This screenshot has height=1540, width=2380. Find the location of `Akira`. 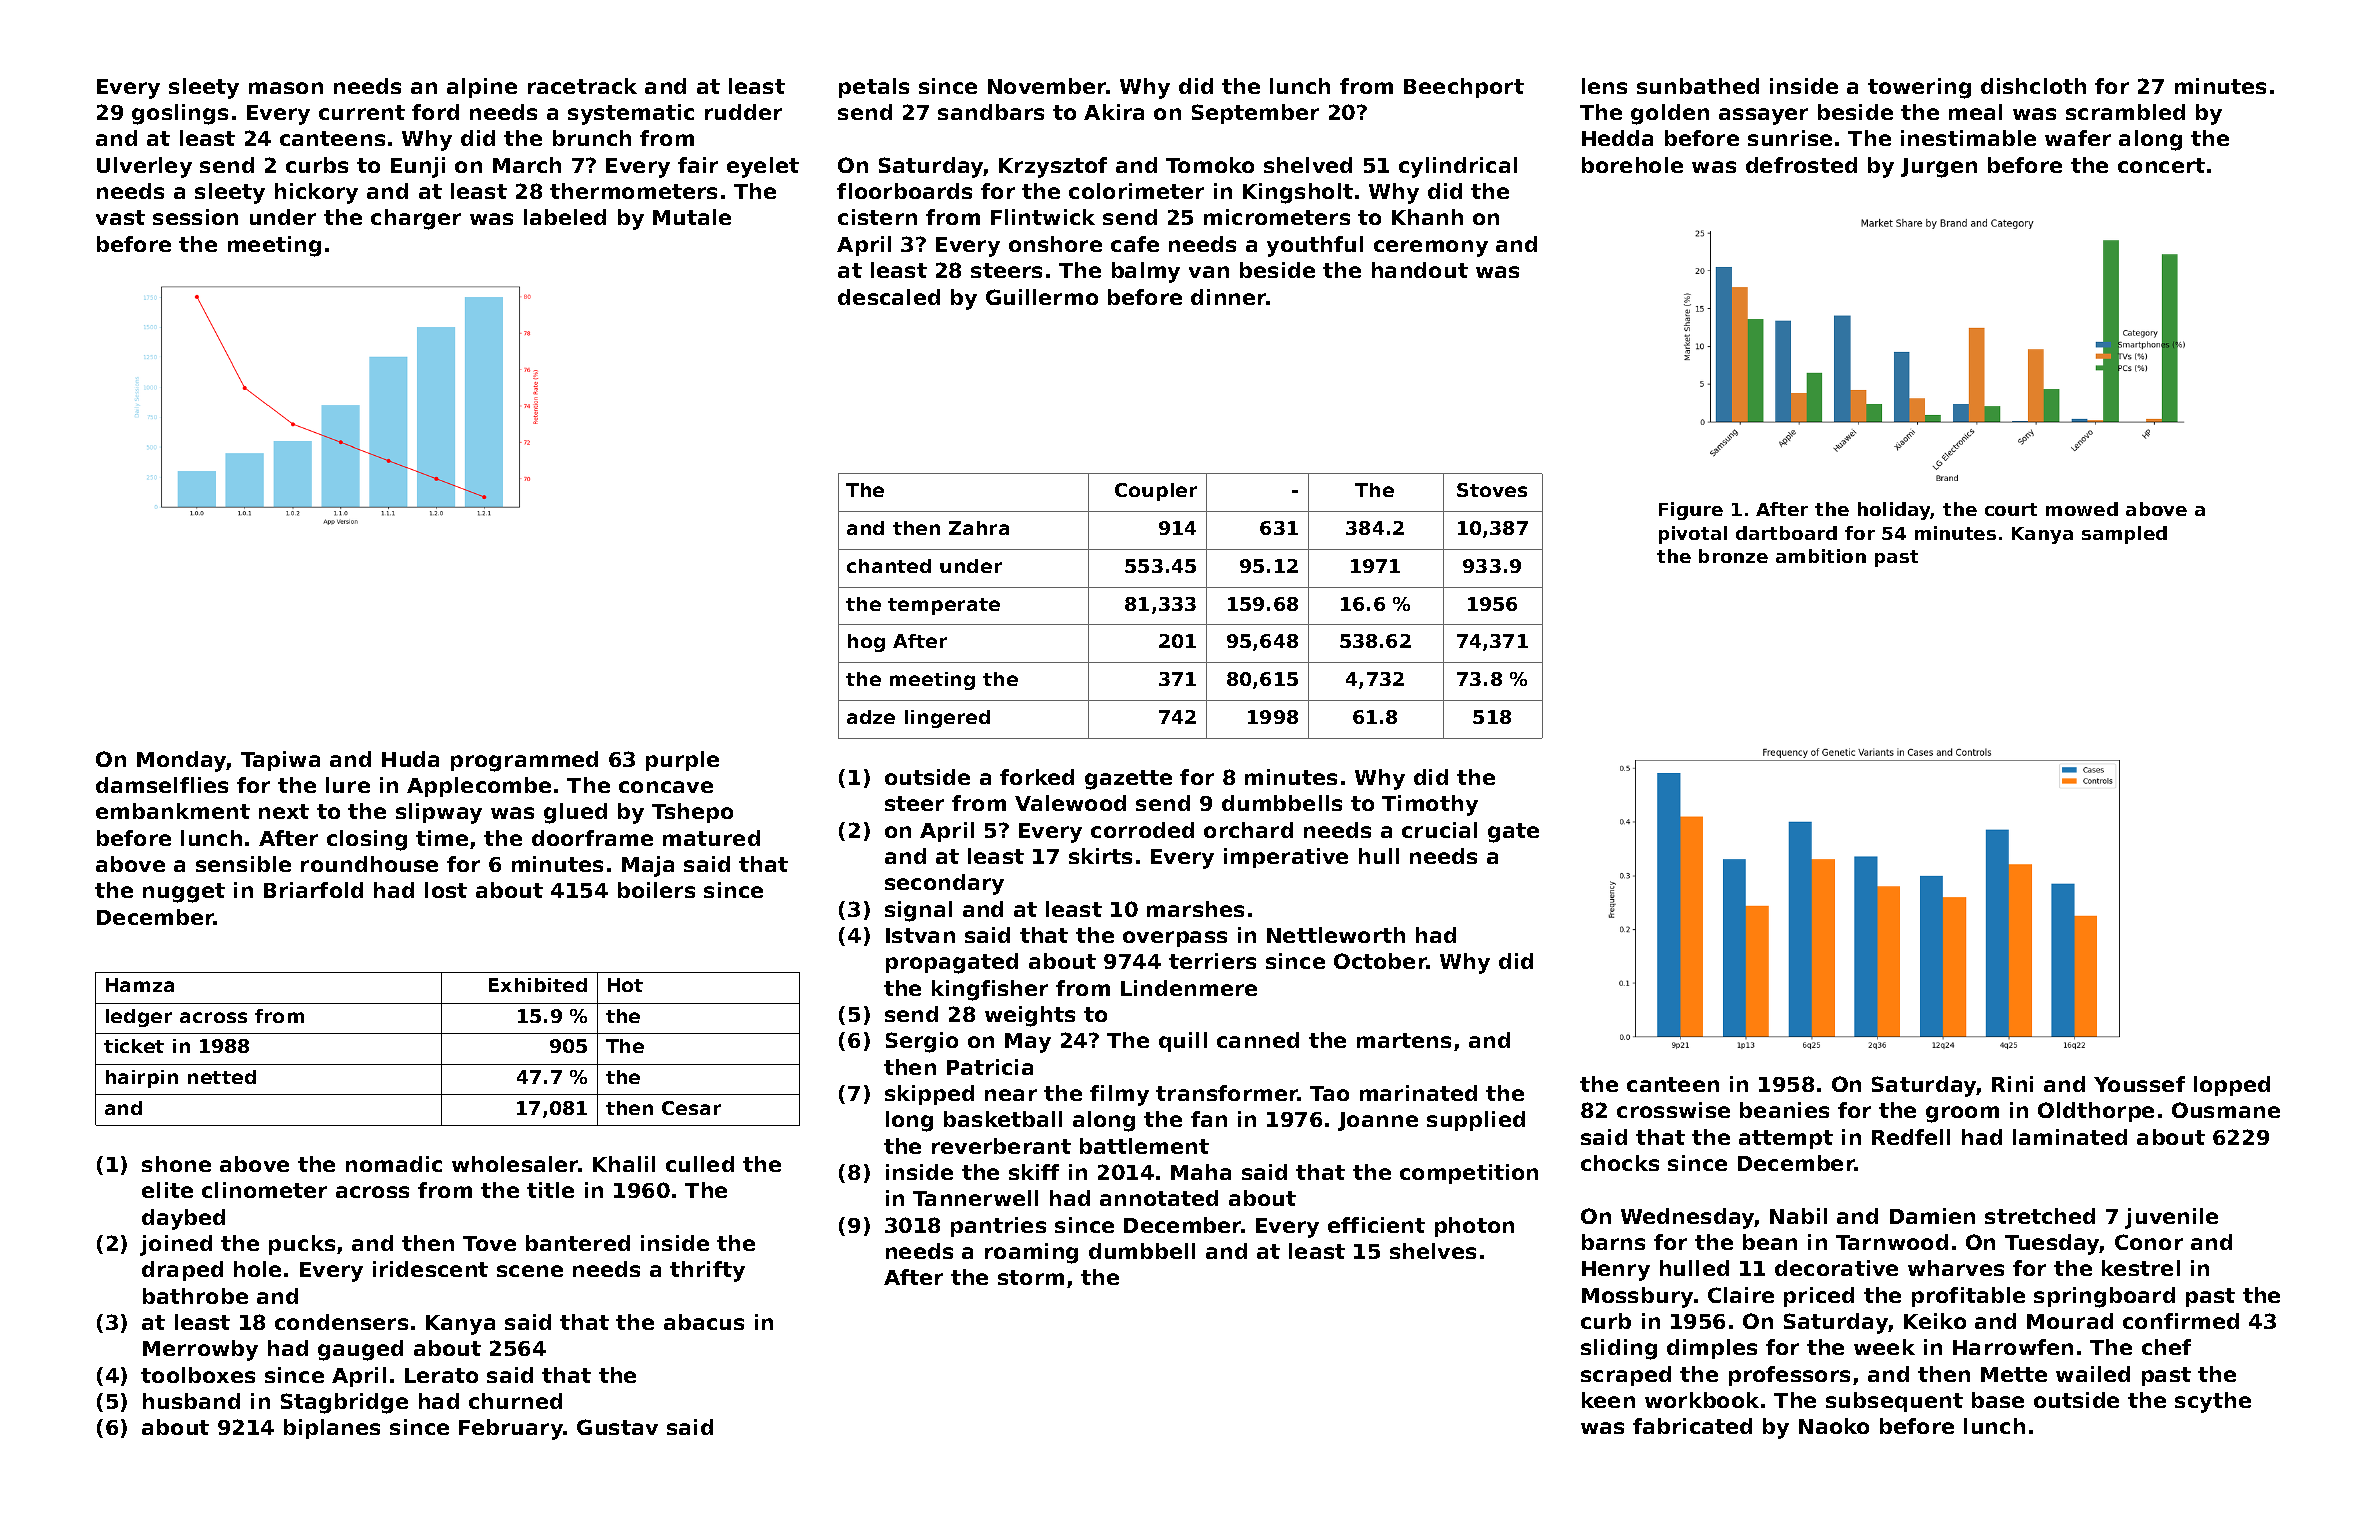

Akira is located at coordinates (1114, 112).
